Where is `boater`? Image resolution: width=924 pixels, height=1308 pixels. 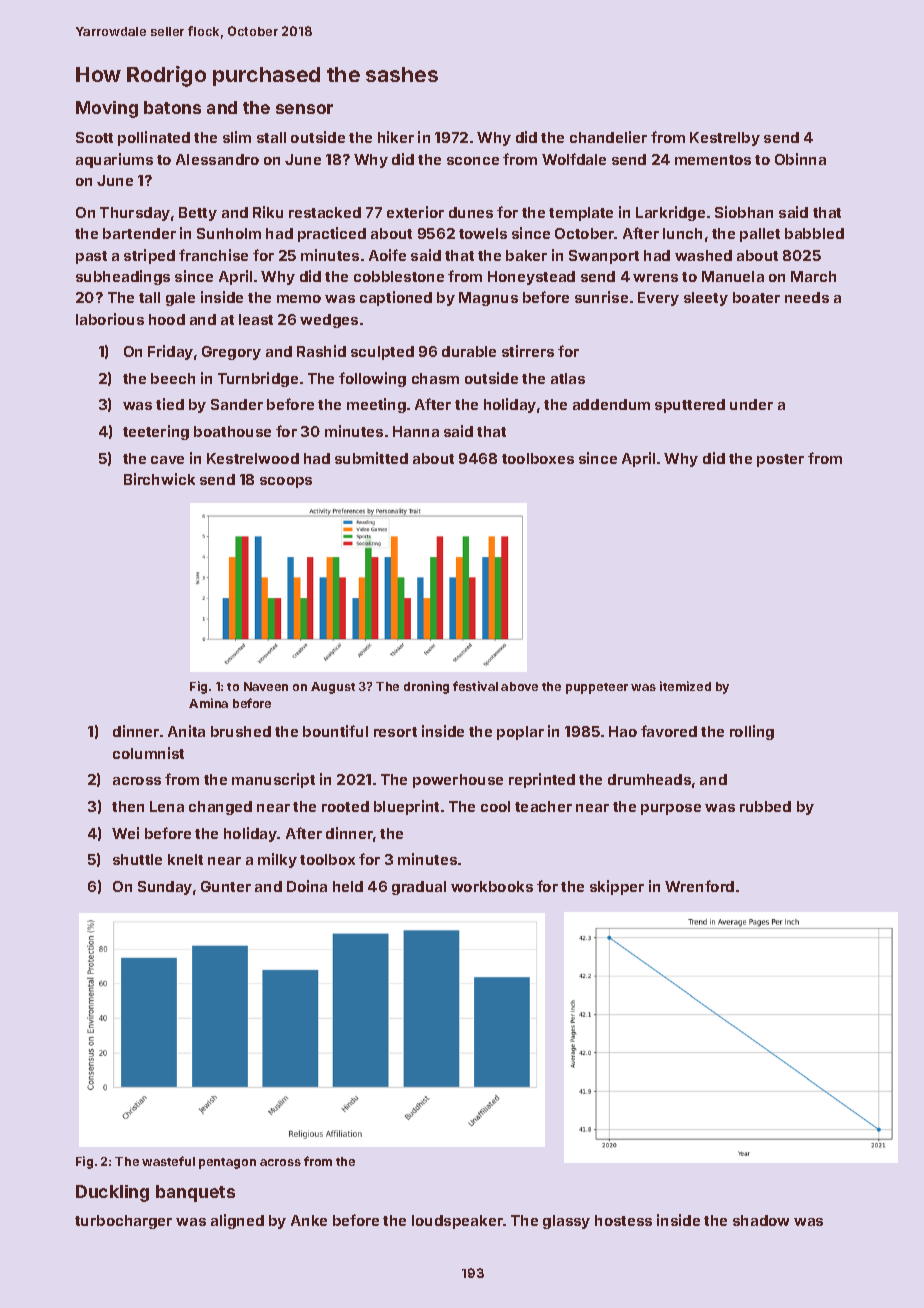 boater is located at coordinates (756, 297).
